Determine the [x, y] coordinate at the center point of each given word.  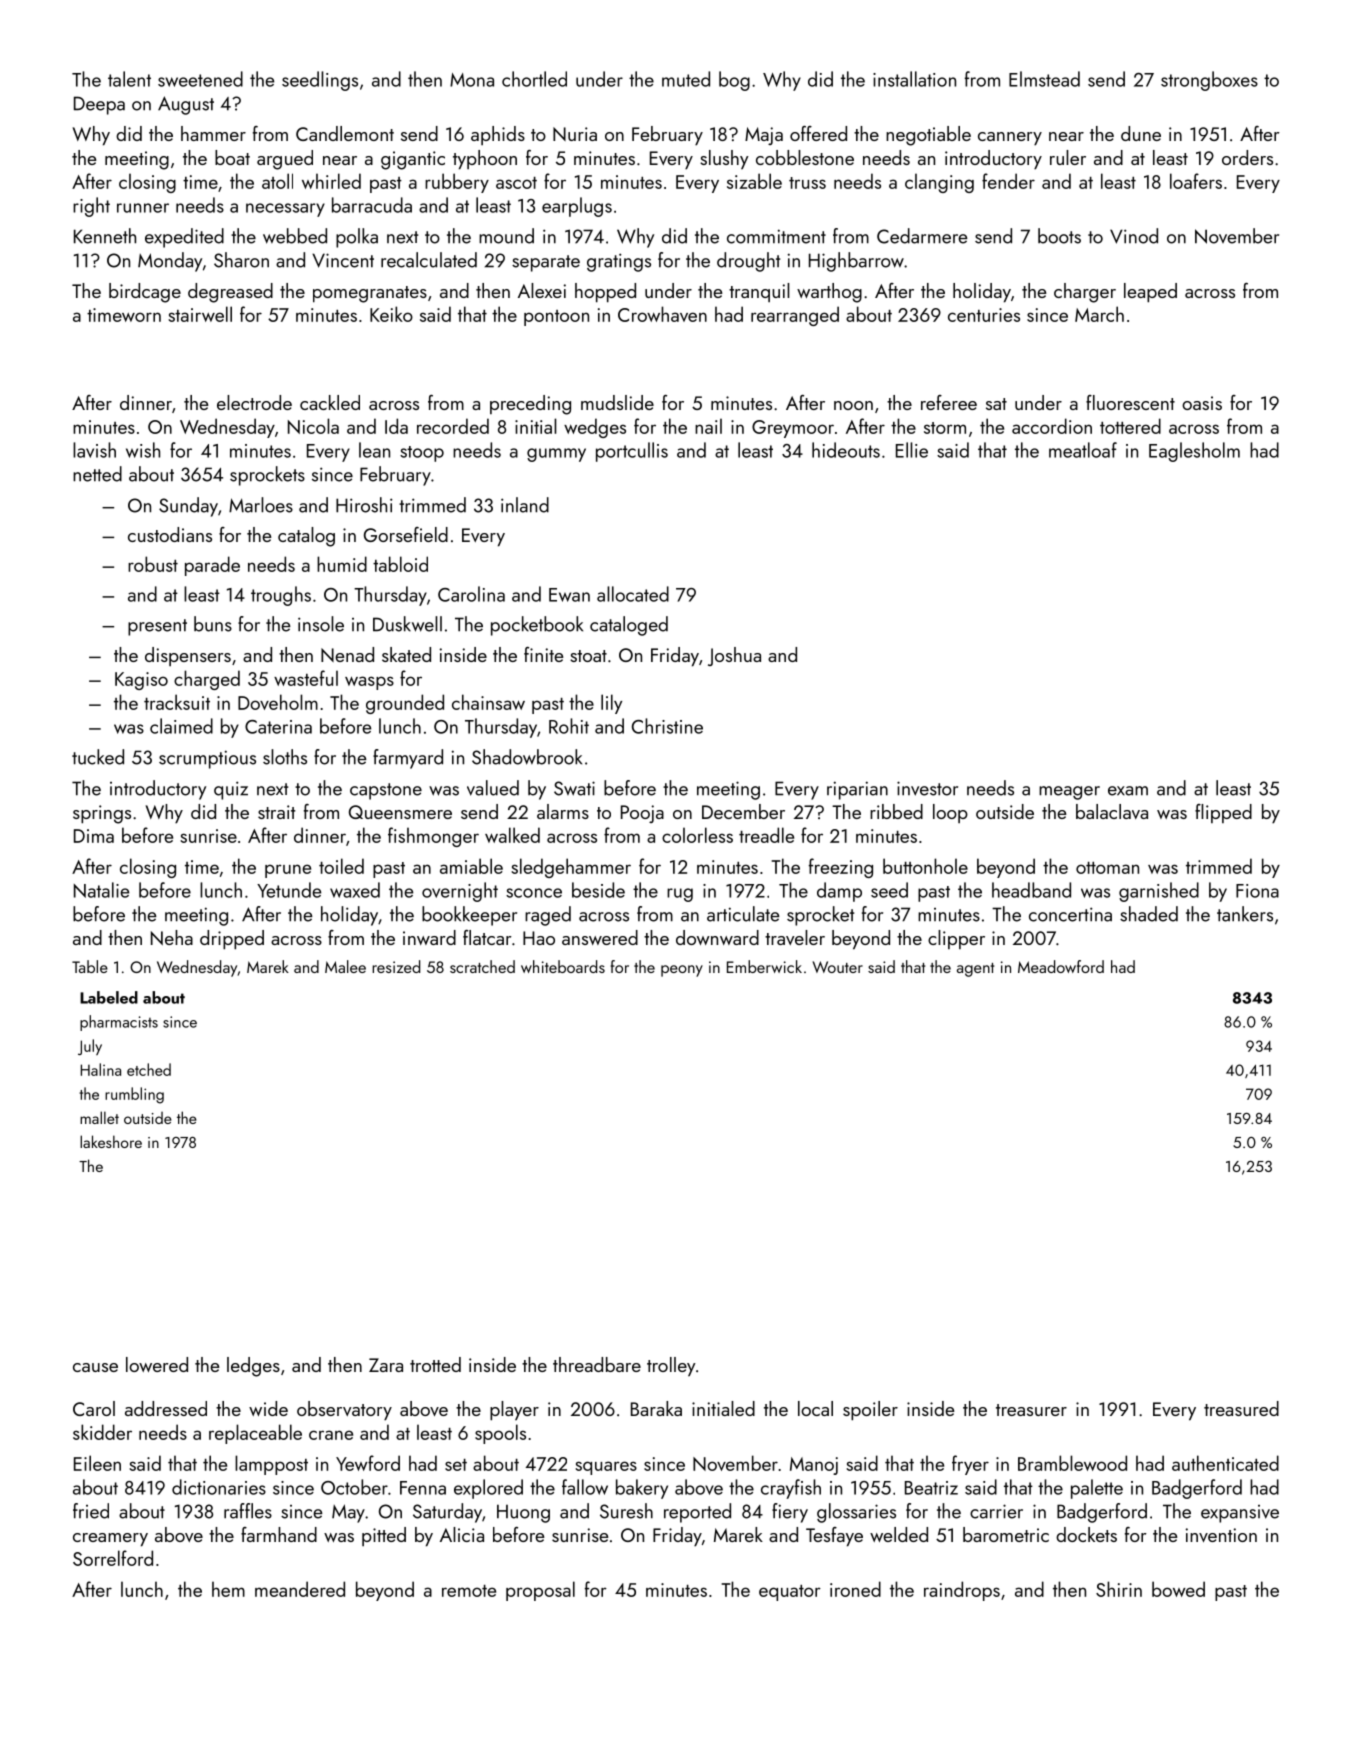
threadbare [597, 1364]
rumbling [134, 1095]
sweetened [200, 79]
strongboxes [1209, 81]
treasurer [1031, 1410]
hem [228, 1589]
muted [686, 79]
